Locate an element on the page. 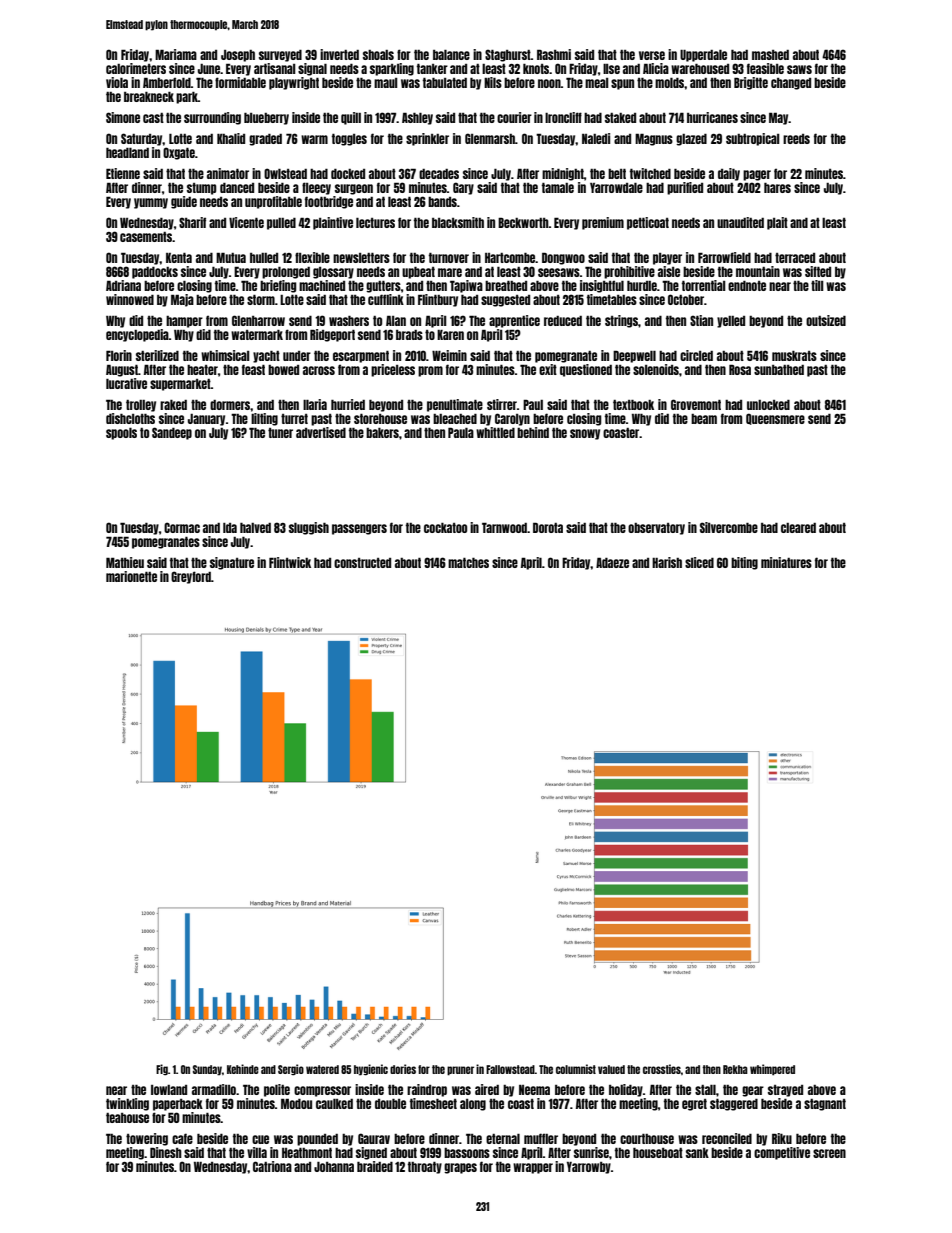  Mariama is located at coordinates (176, 54).
